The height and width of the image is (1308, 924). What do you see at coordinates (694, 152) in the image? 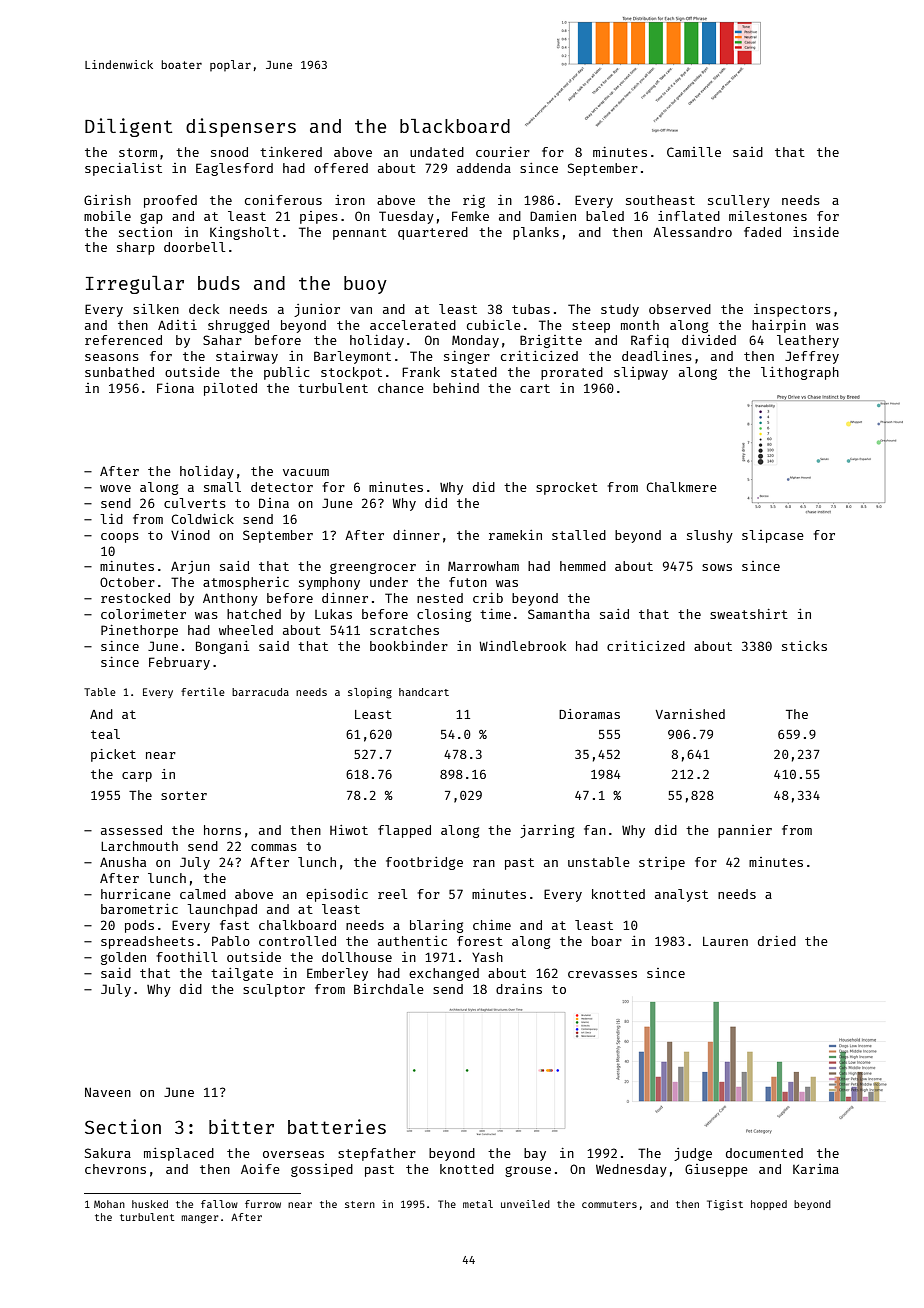
I see `Camille` at bounding box center [694, 152].
